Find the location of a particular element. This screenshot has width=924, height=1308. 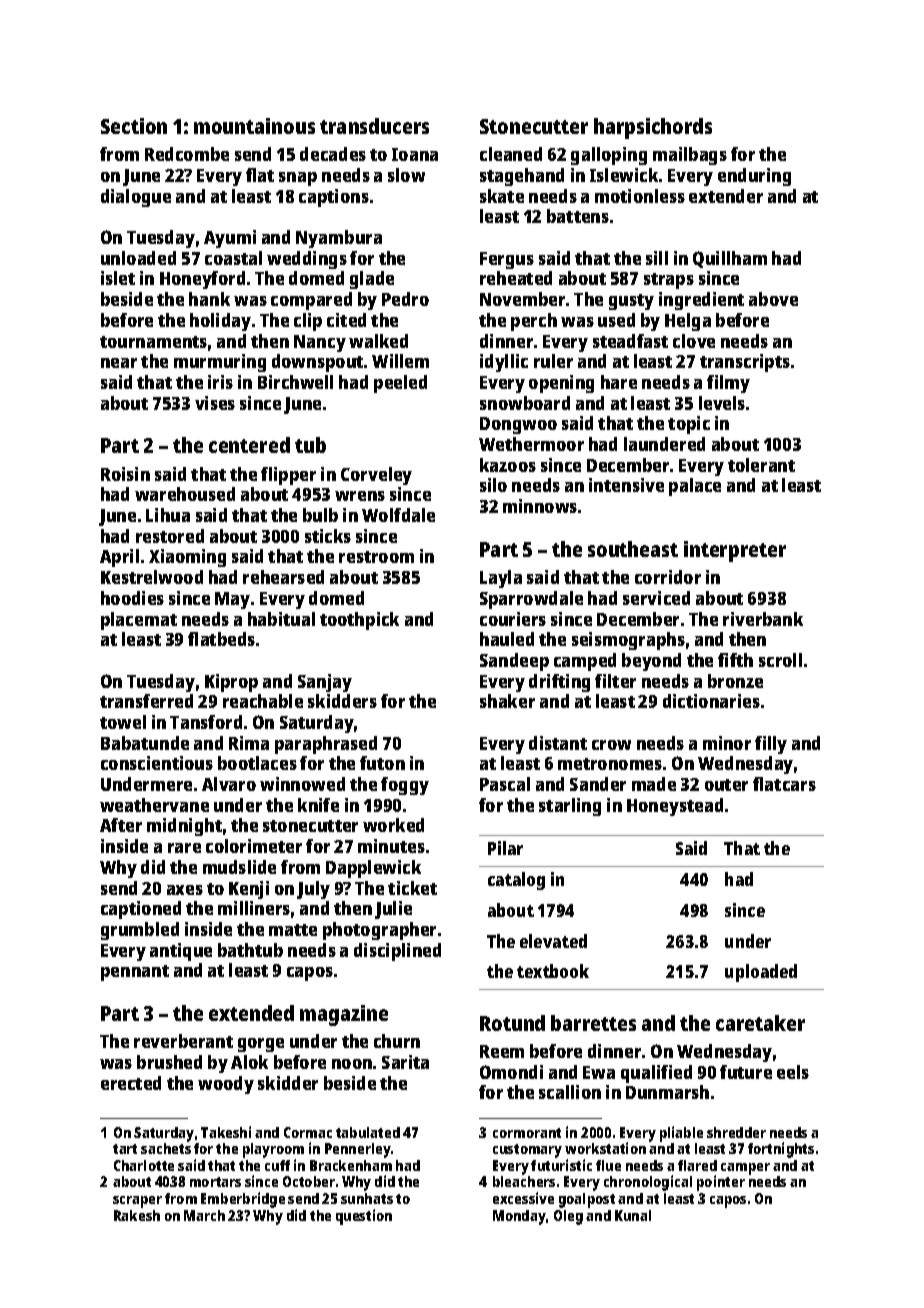

eels is located at coordinates (793, 1072).
